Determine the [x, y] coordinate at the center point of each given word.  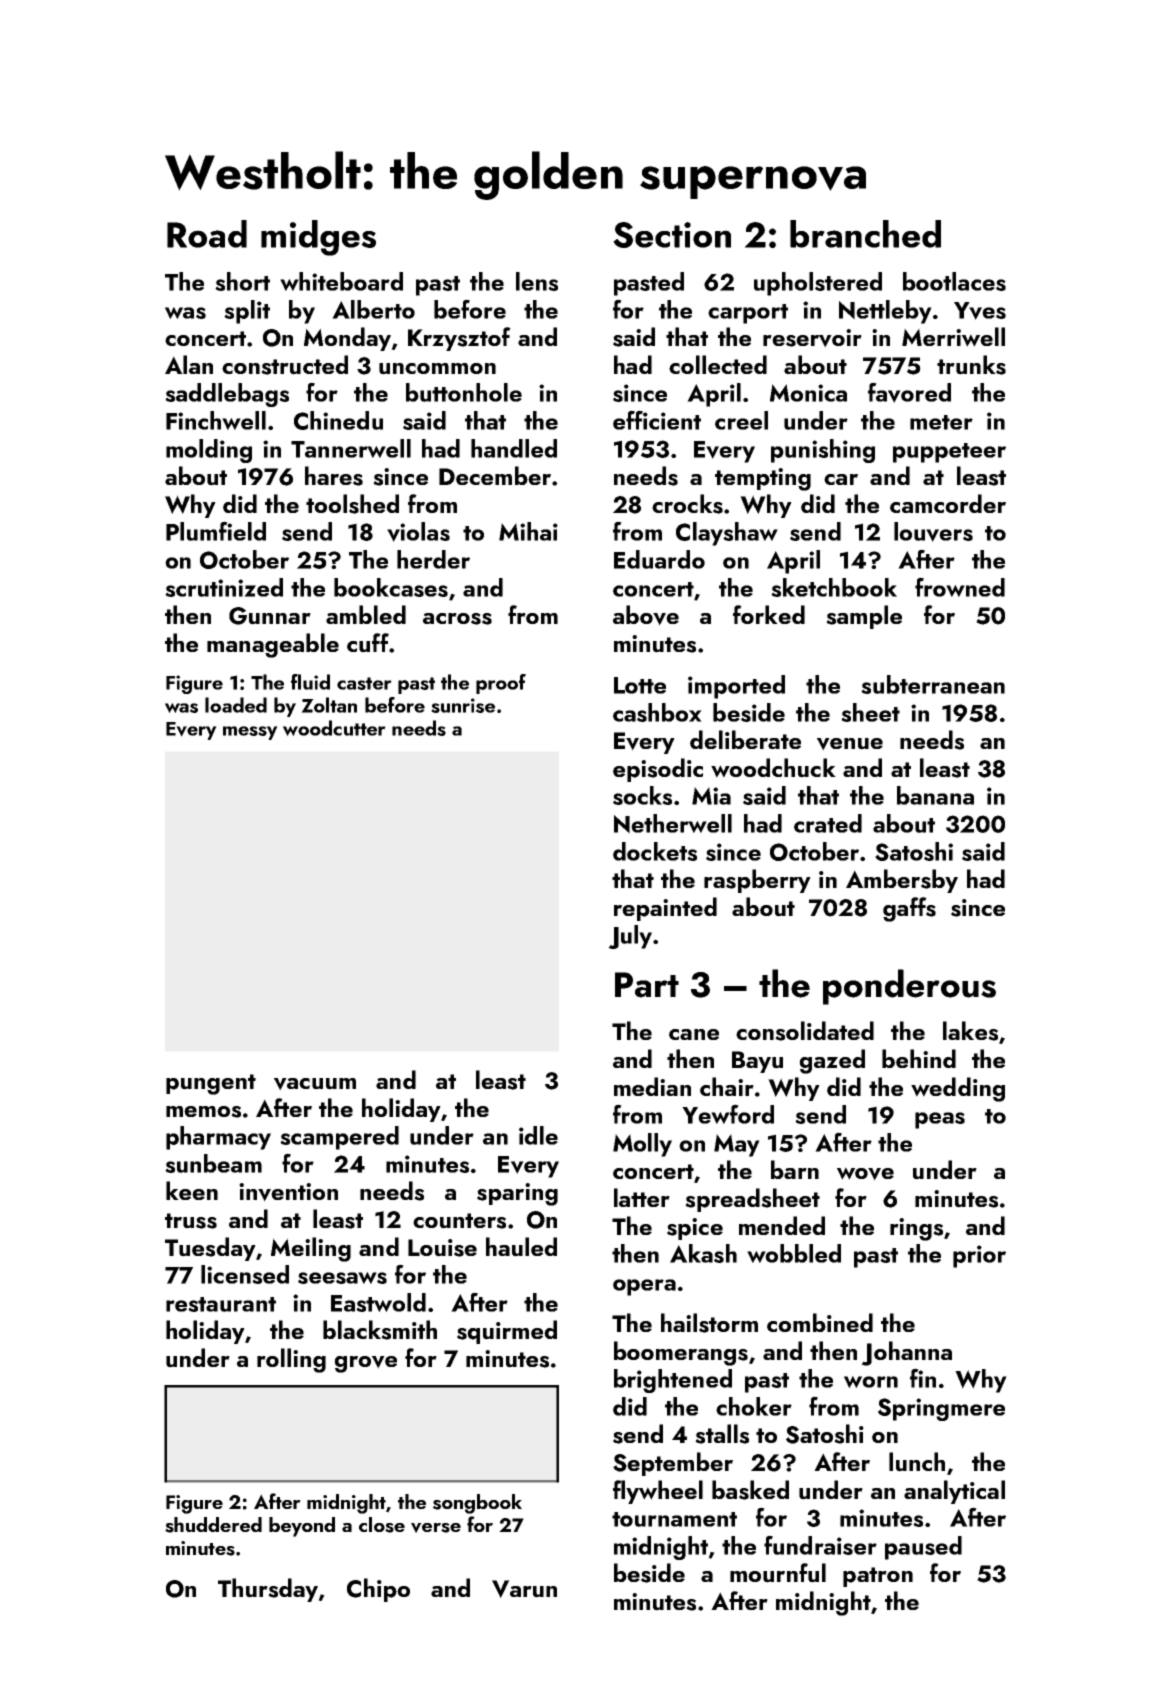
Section [672, 235]
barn [795, 1169]
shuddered [213, 1525]
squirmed [507, 1332]
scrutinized [224, 587]
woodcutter [334, 728]
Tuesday [210, 1249]
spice [695, 1229]
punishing [823, 451]
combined [820, 1322]
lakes [970, 1031]
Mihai [528, 531]
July [630, 937]
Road [207, 234]
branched [865, 234]
